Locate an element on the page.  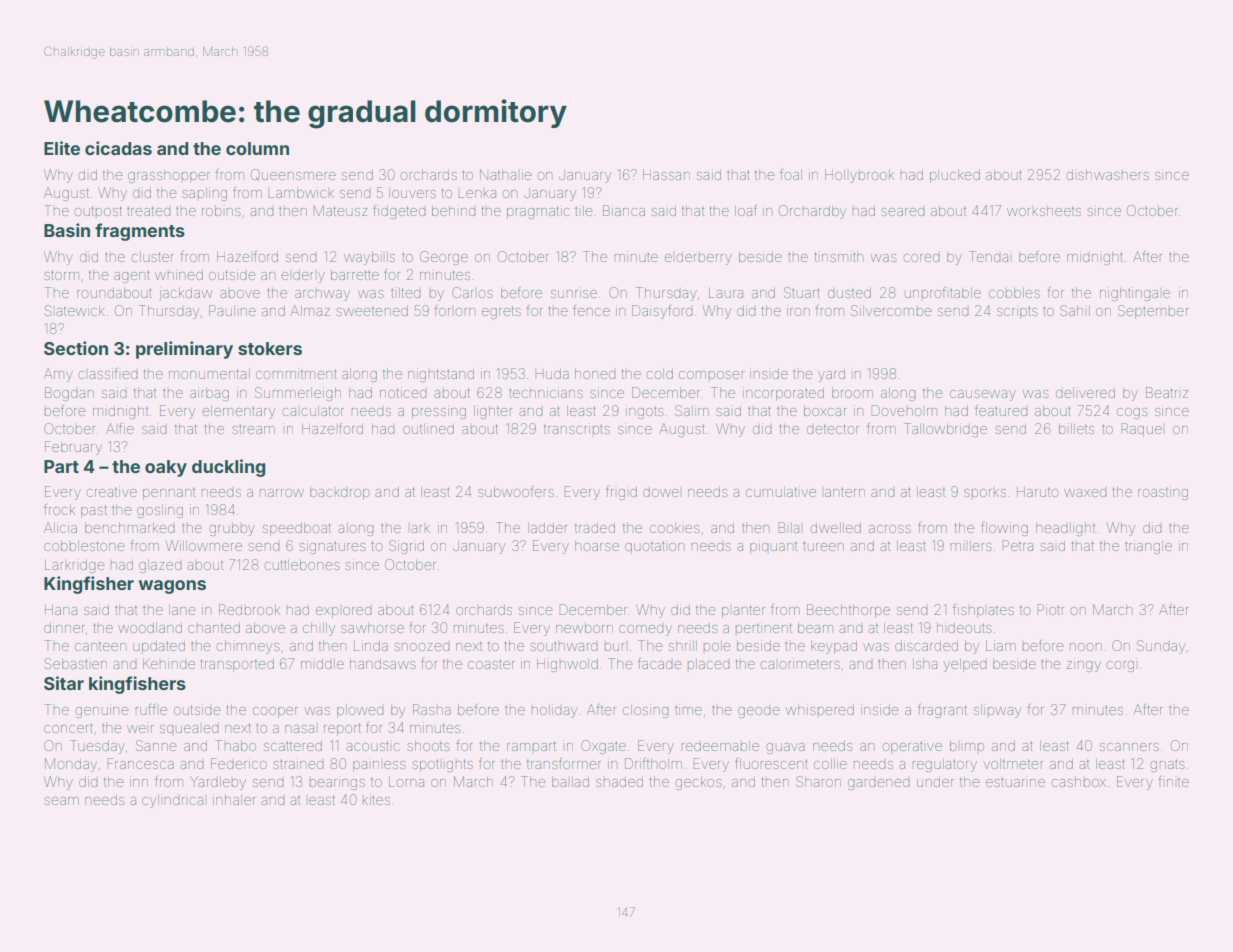
kites is located at coordinates (376, 799).
